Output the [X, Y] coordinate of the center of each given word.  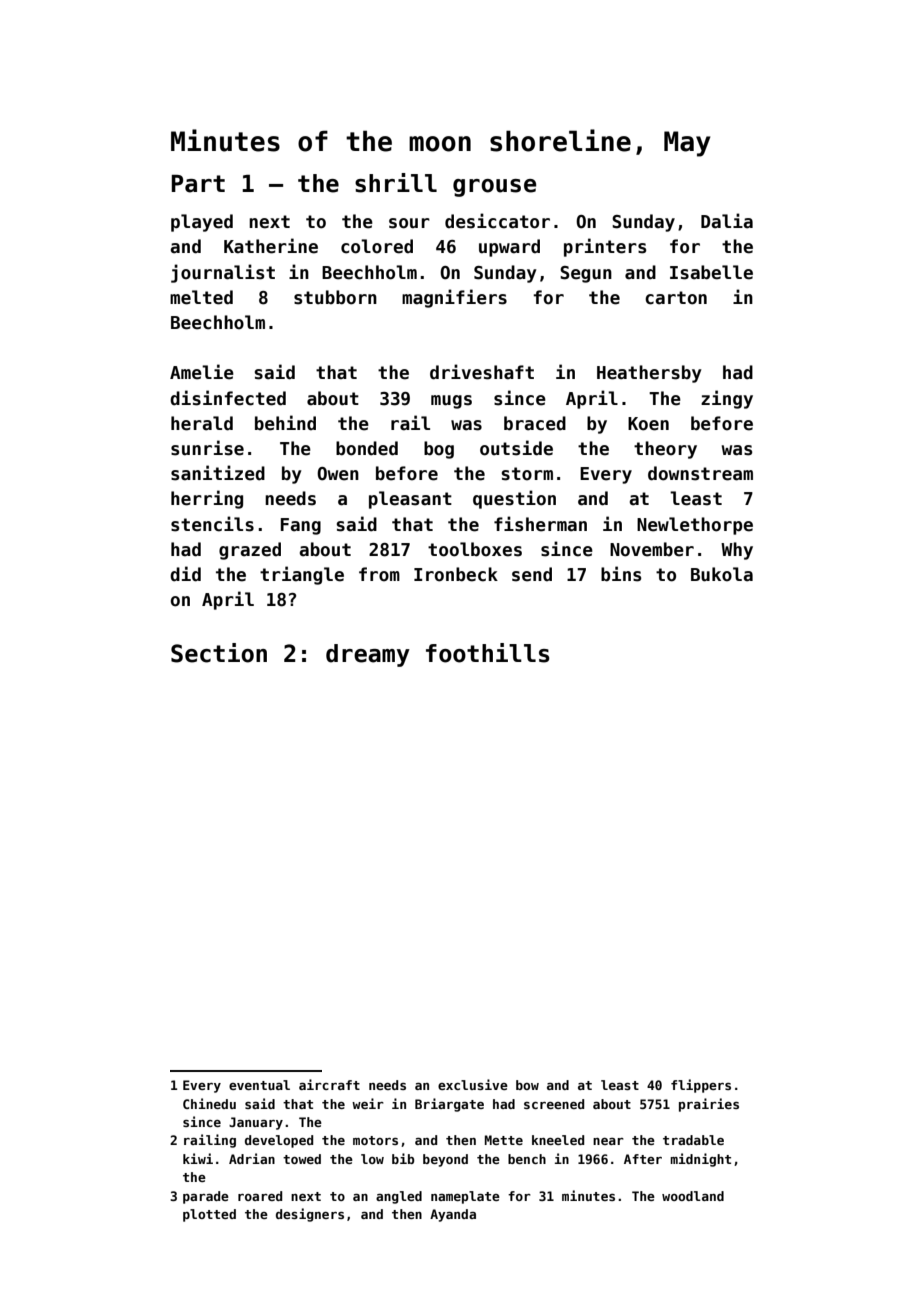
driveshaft [482, 372]
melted [201, 297]
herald [202, 423]
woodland [693, 1196]
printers [605, 247]
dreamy [368, 655]
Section [219, 653]
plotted [209, 1215]
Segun [586, 274]
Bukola [722, 574]
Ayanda [453, 1215]
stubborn [335, 297]
